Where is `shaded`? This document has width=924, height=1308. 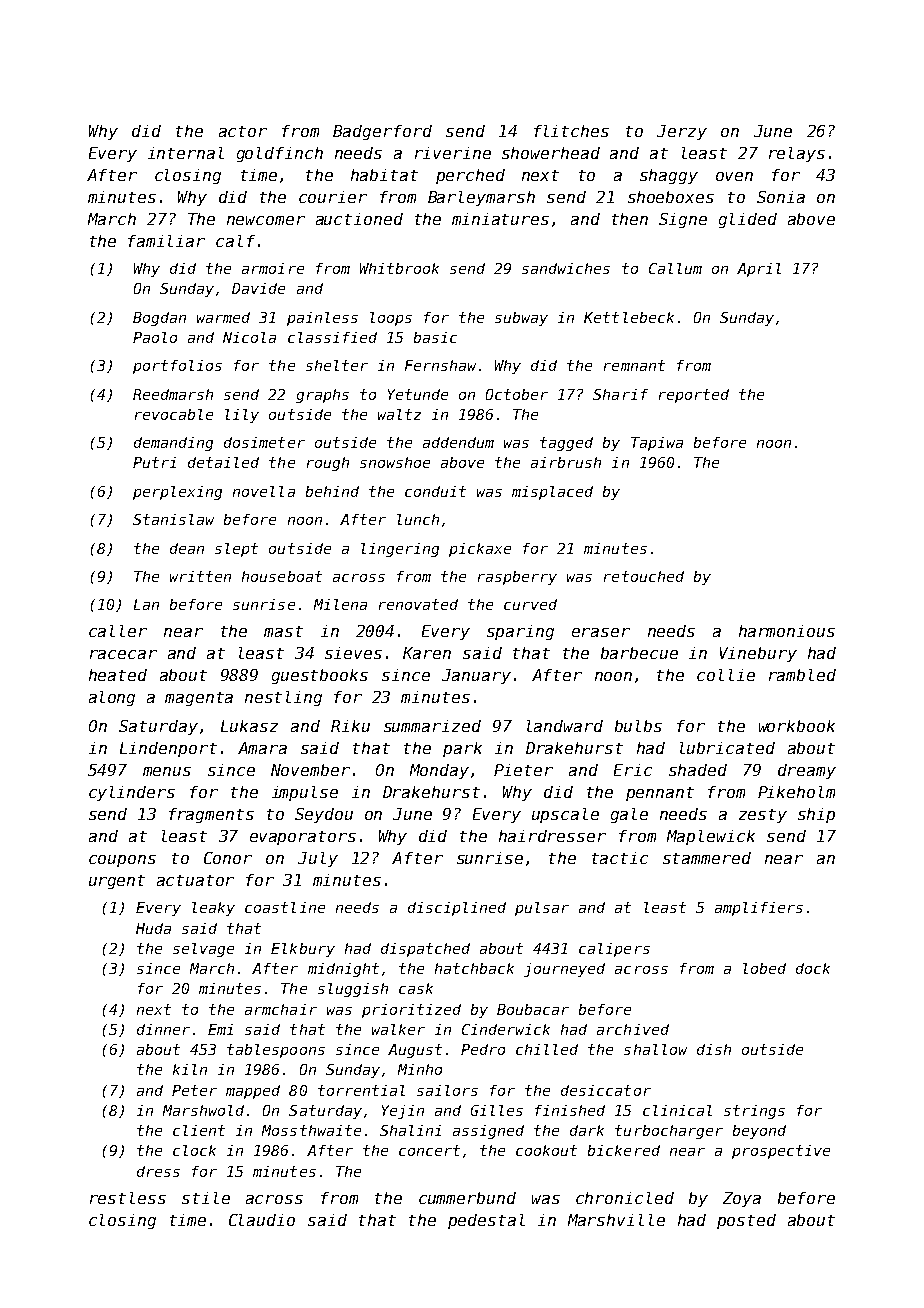 shaded is located at coordinates (698, 770).
